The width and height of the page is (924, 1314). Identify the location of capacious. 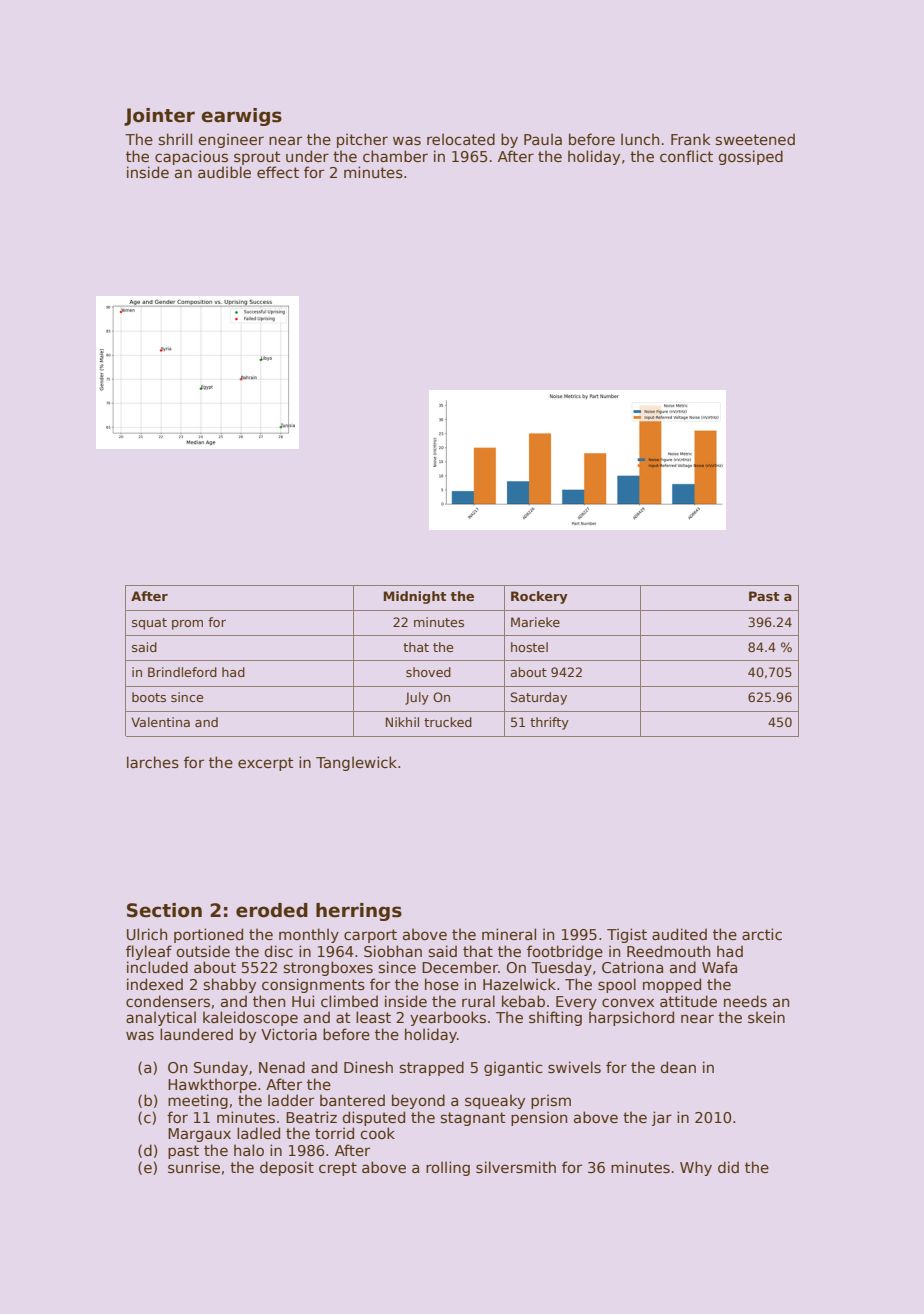
(191, 157).
